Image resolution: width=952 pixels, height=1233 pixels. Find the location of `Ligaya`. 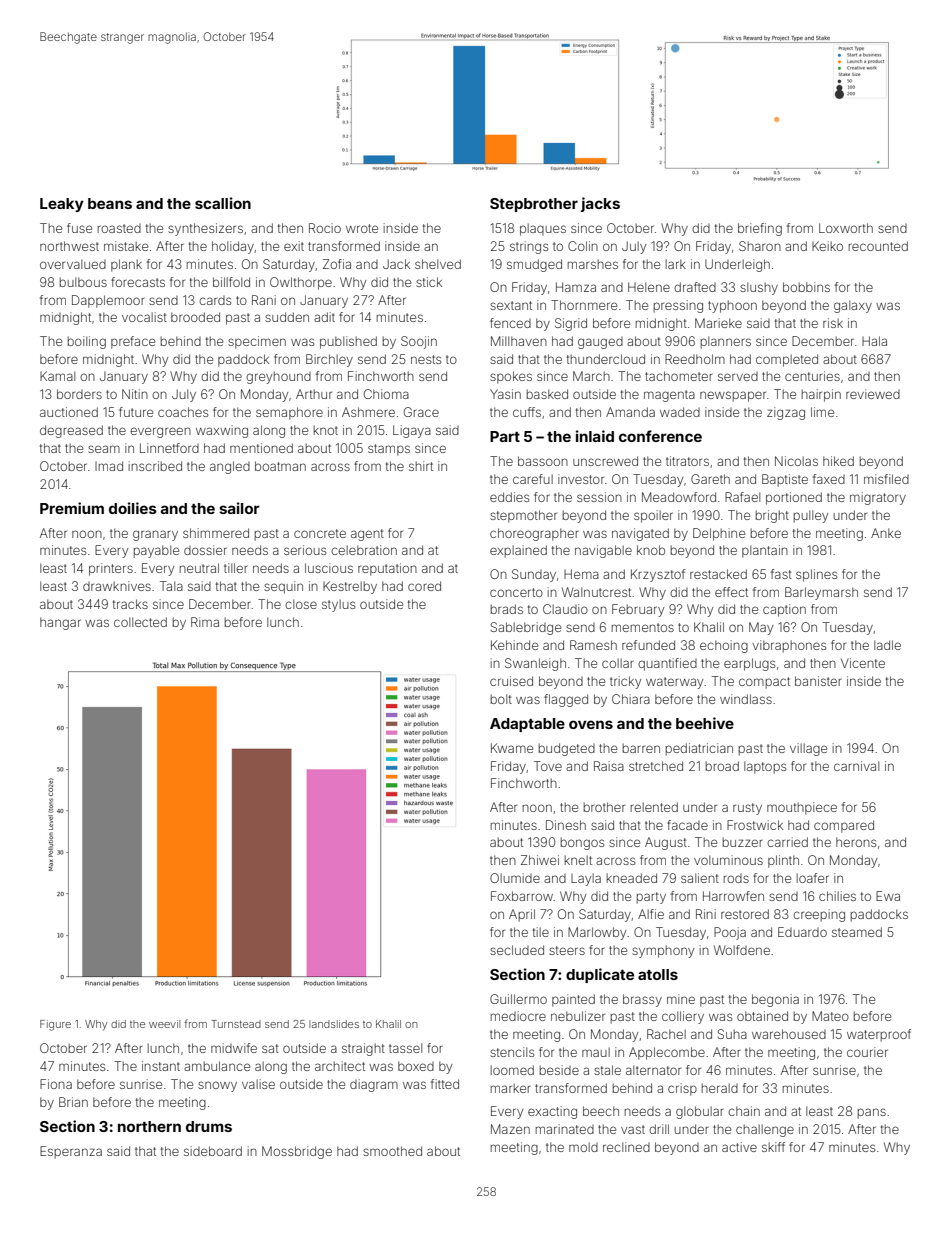

Ligaya is located at coordinates (412, 431).
